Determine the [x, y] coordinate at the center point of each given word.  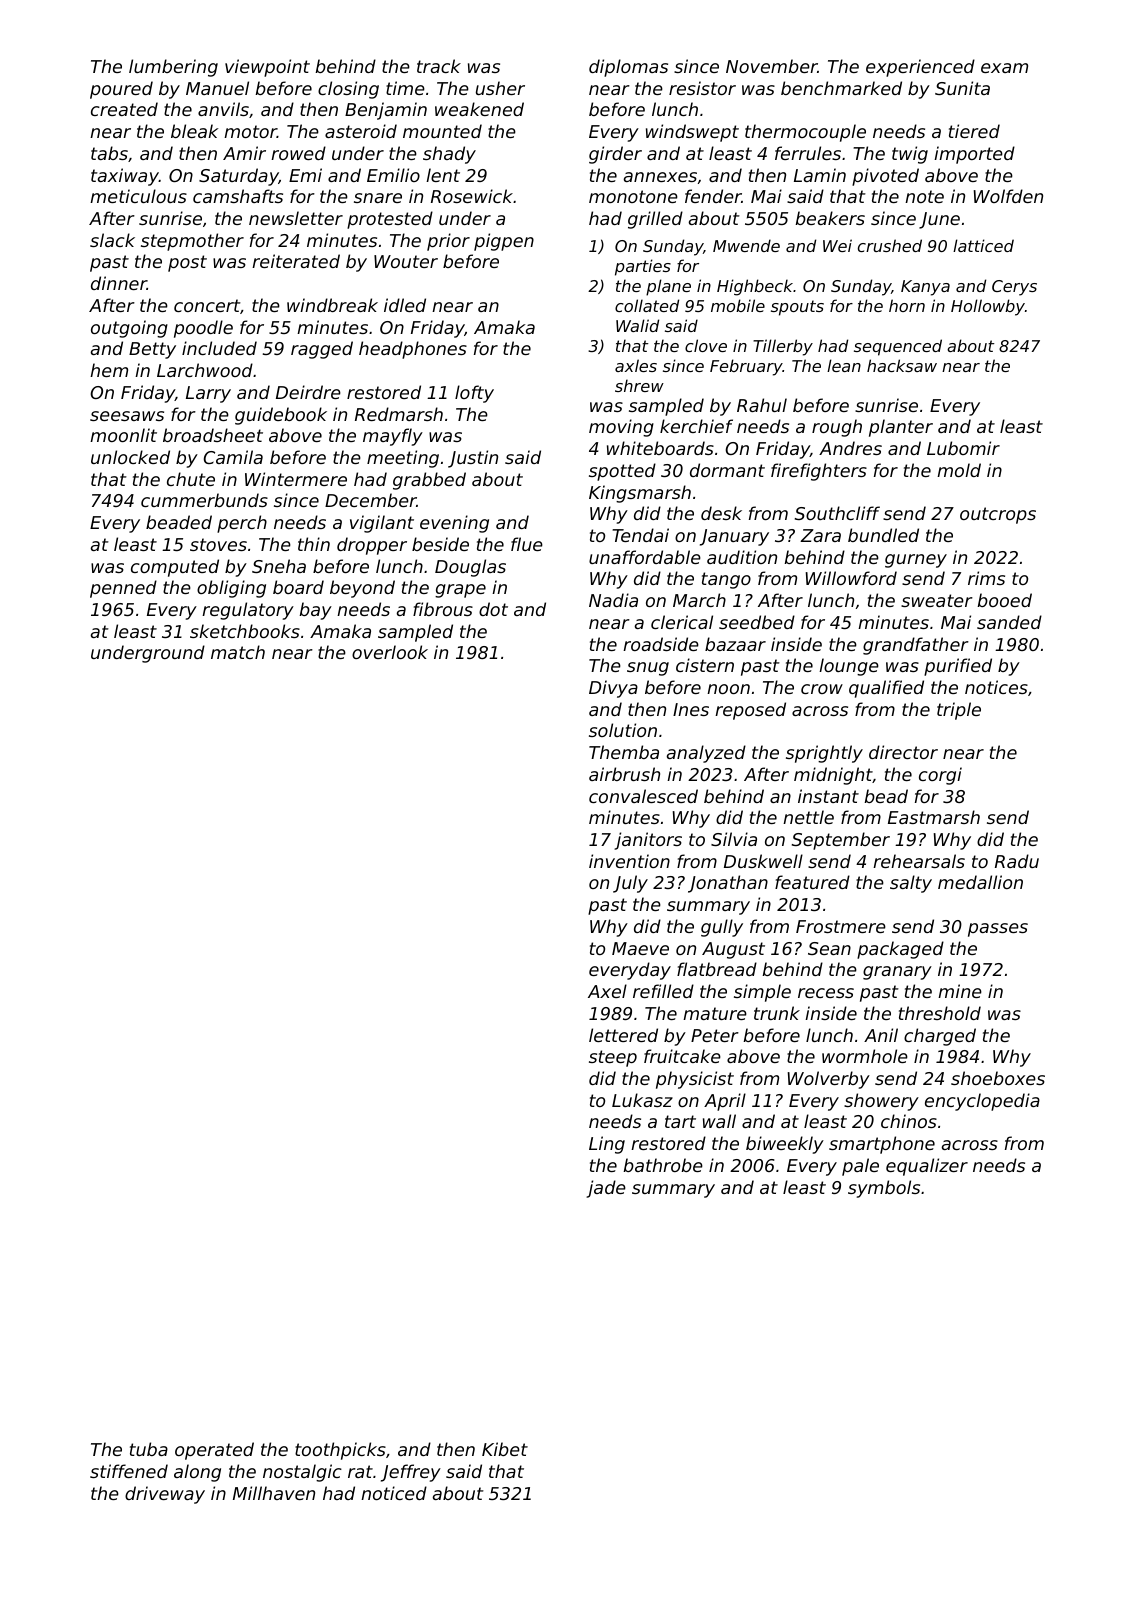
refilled [663, 991]
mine [960, 991]
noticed [394, 1493]
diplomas [628, 68]
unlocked [130, 457]
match [238, 652]
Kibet [505, 1449]
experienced [920, 68]
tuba [149, 1449]
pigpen [504, 242]
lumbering [173, 68]
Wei [837, 245]
